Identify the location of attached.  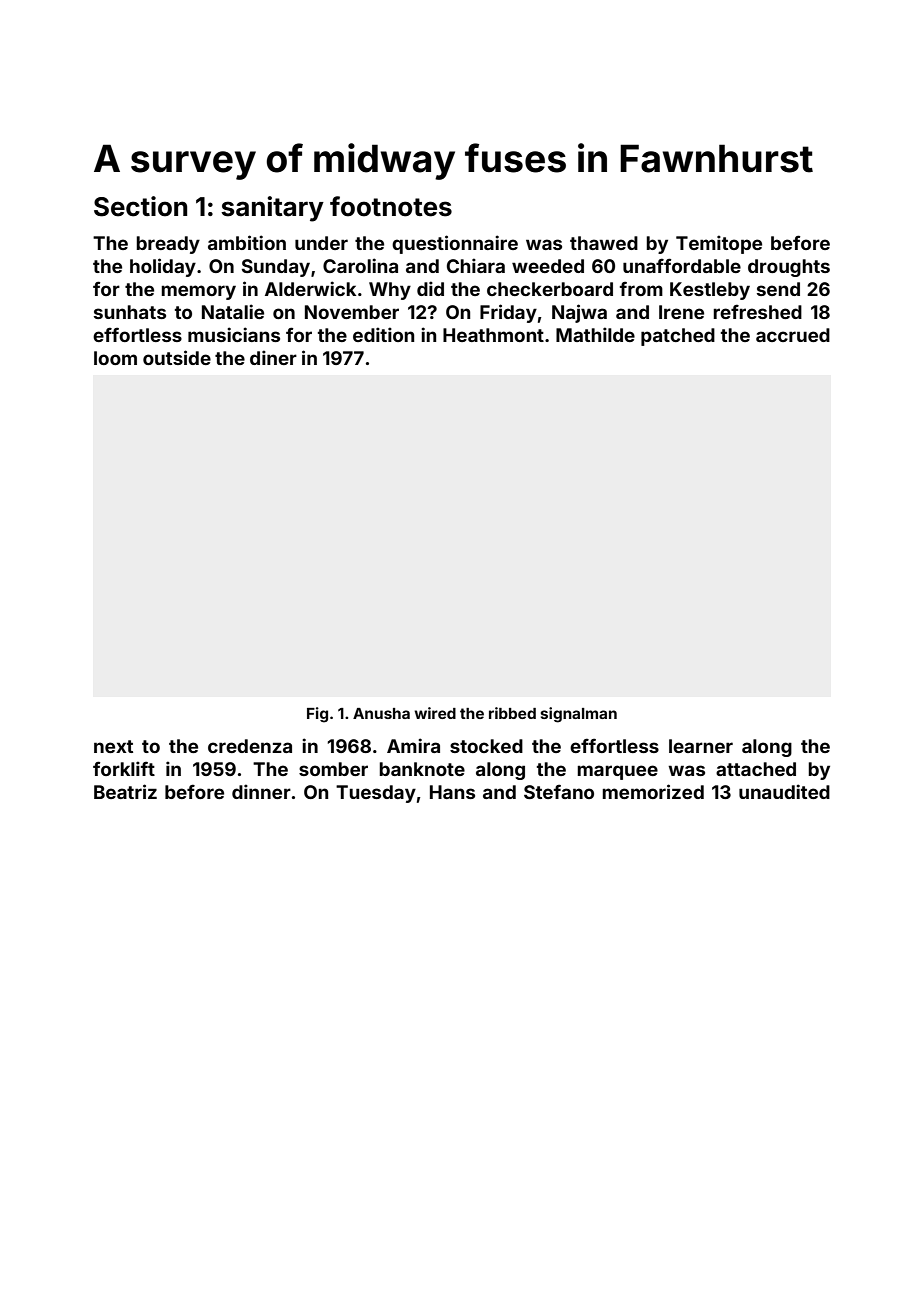
(756, 769).
